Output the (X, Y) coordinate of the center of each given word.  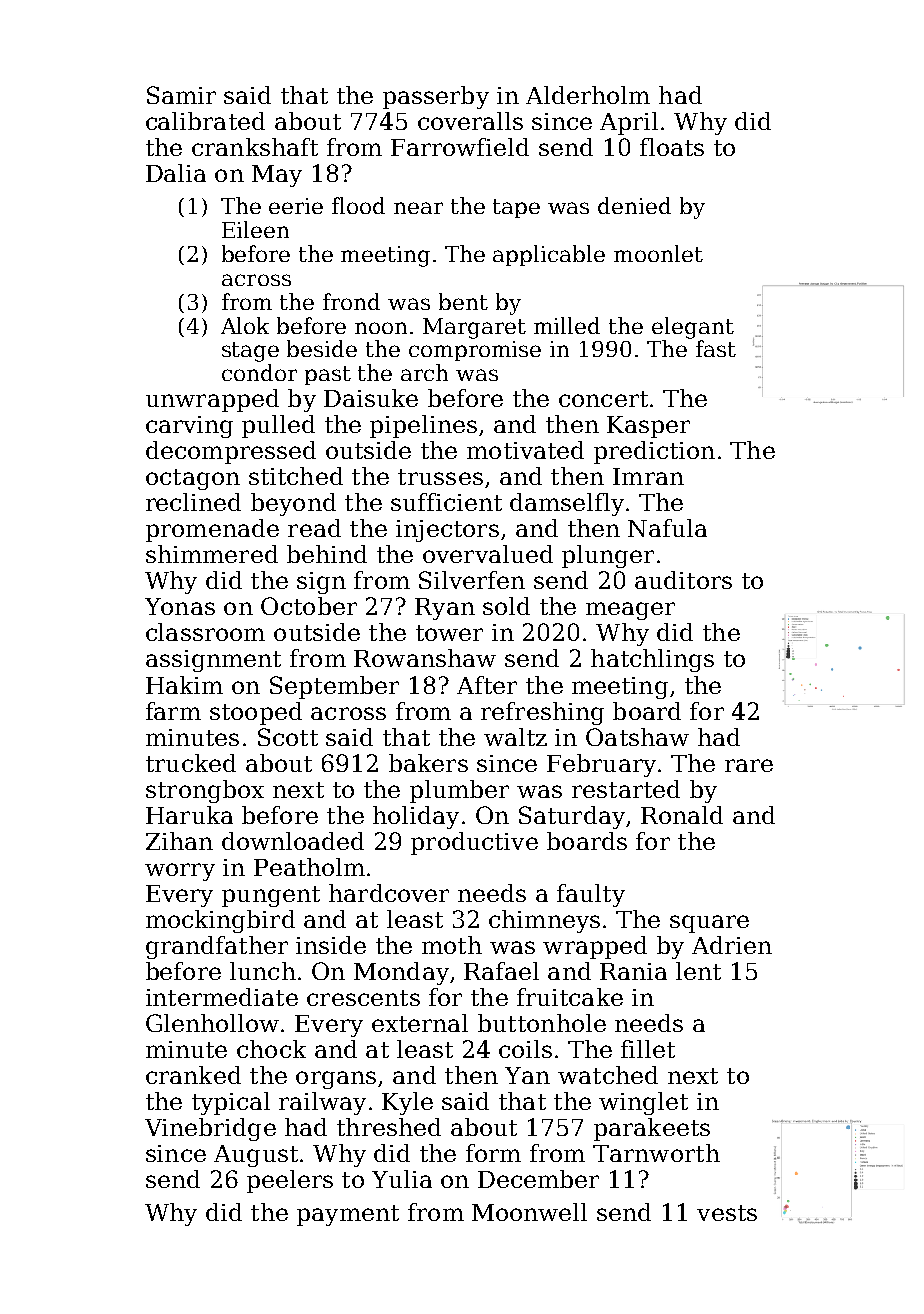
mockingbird (220, 921)
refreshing (542, 713)
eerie (296, 206)
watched (608, 1075)
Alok (245, 325)
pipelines (423, 426)
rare (749, 765)
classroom (205, 632)
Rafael (501, 971)
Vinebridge (210, 1129)
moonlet (658, 253)
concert (603, 399)
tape (516, 208)
